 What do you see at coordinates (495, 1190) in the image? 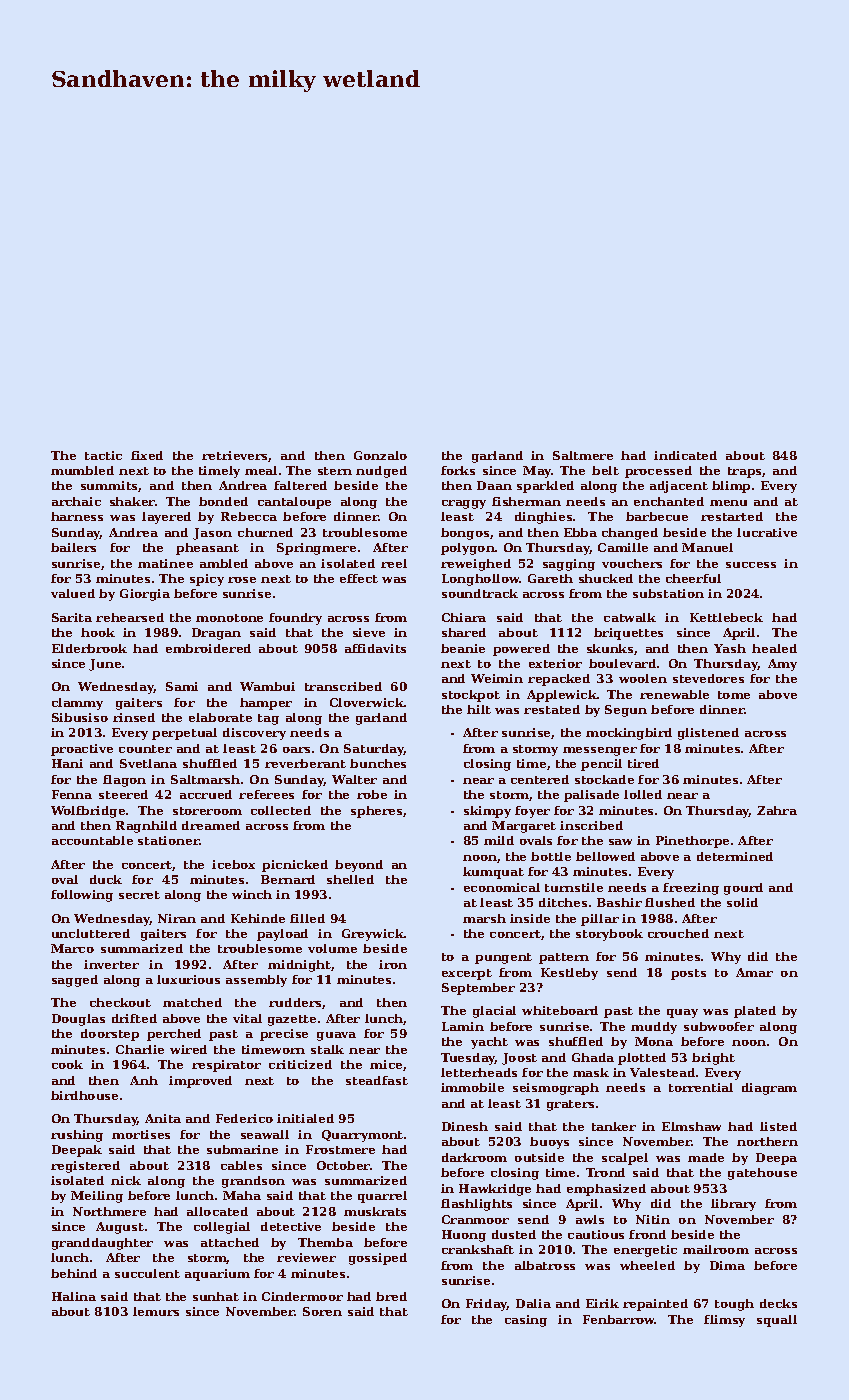
I see `Hawkridge` at bounding box center [495, 1190].
